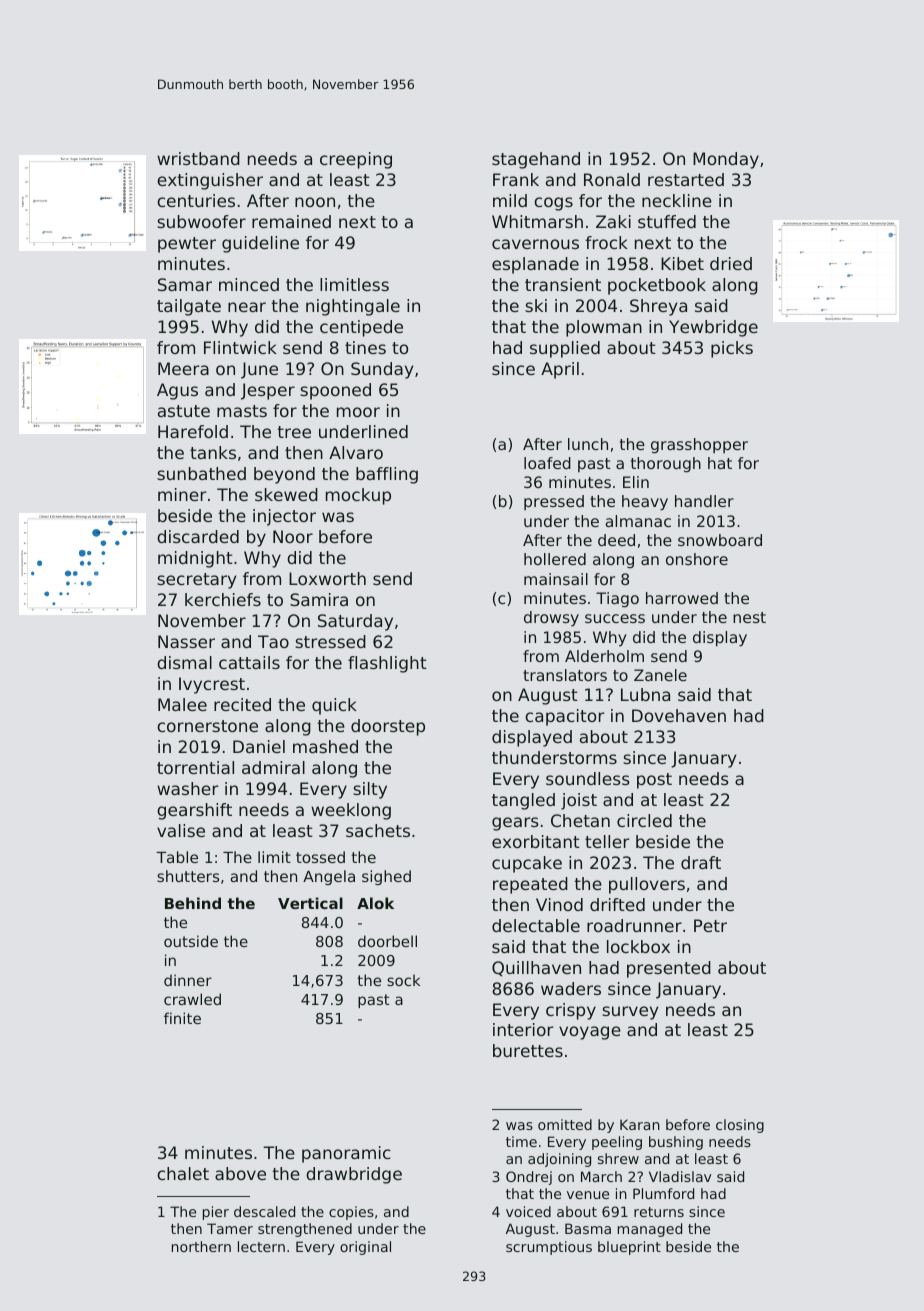  Describe the element at coordinates (701, 862) in the screenshot. I see `draft` at that location.
